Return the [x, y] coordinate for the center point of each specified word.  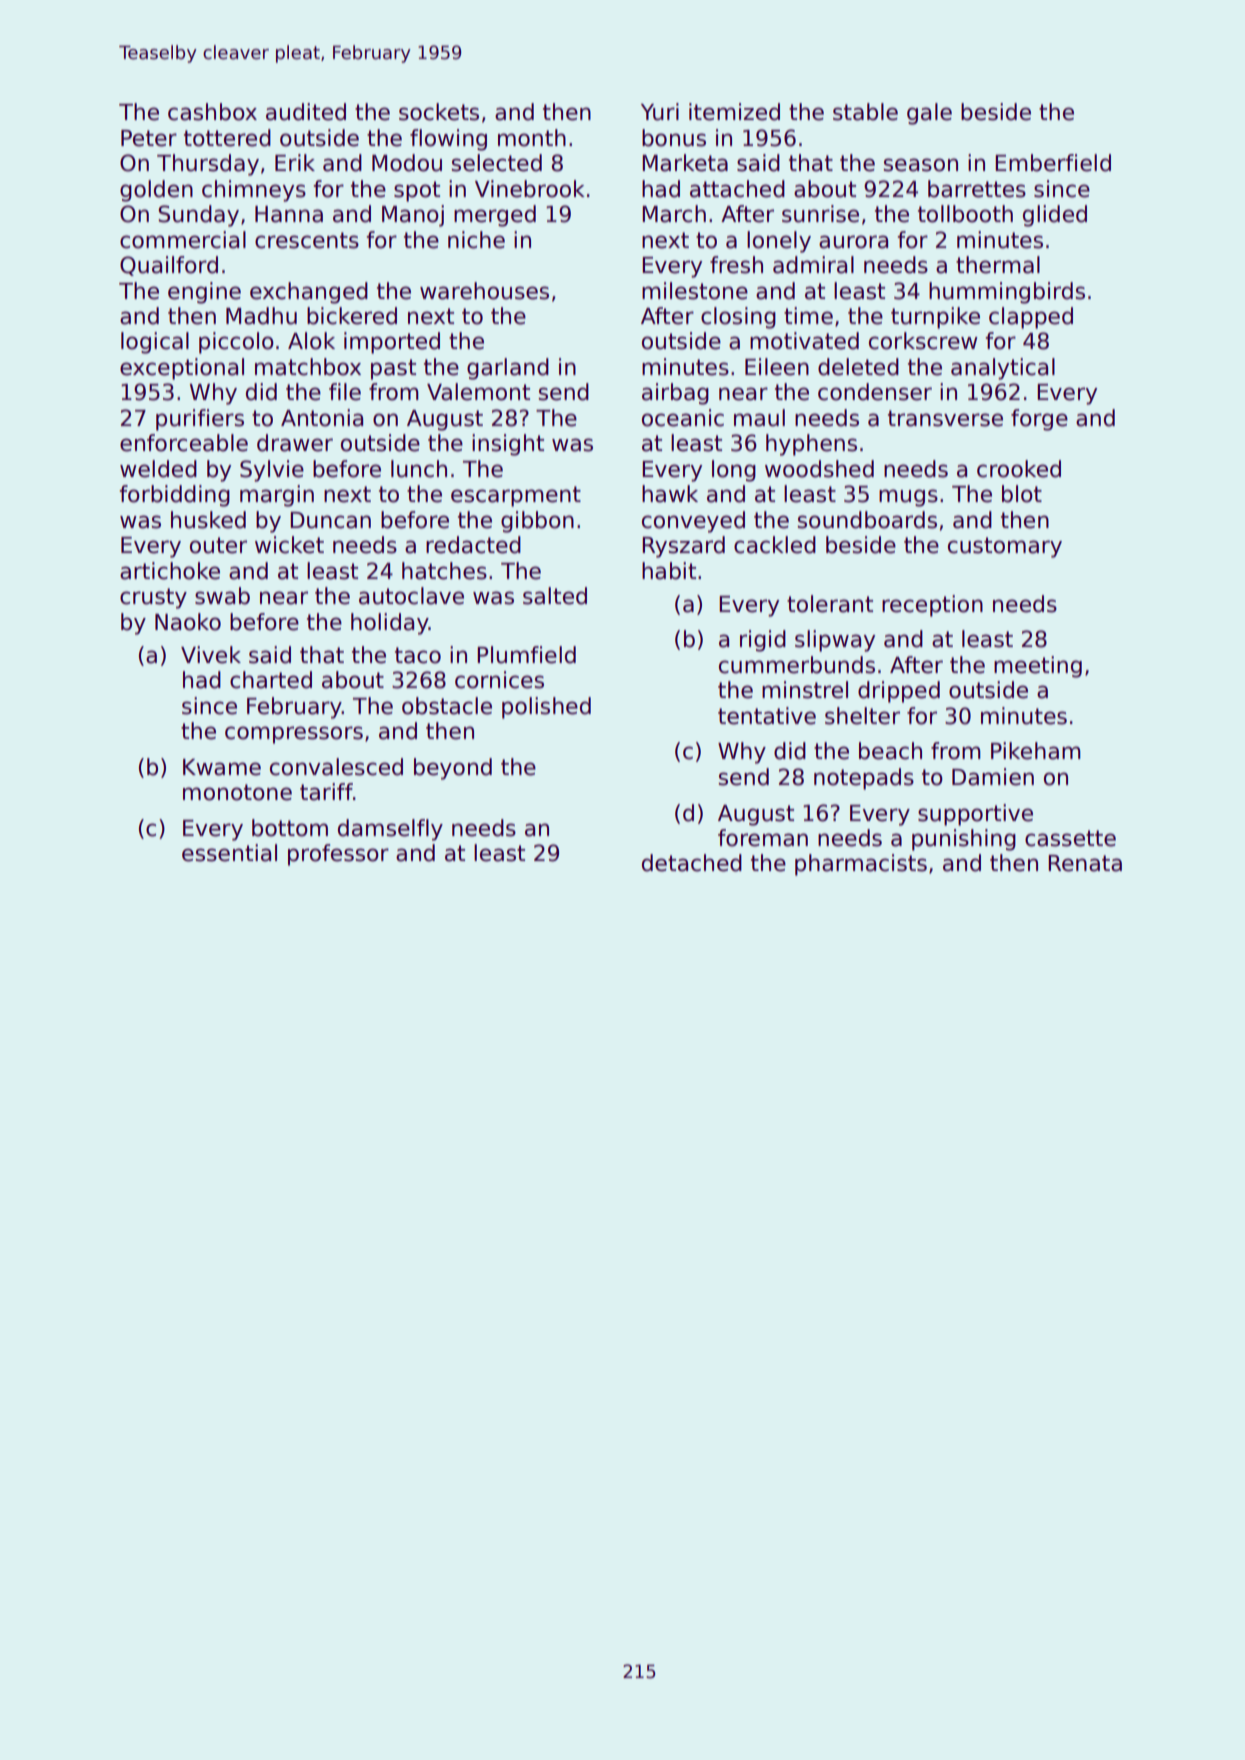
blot [1022, 494]
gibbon [537, 522]
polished [546, 708]
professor [338, 855]
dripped [899, 692]
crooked [1019, 469]
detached [692, 863]
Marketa [685, 163]
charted [271, 680]
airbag [675, 394]
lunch [419, 469]
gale [929, 114]
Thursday [208, 165]
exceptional [182, 369]
